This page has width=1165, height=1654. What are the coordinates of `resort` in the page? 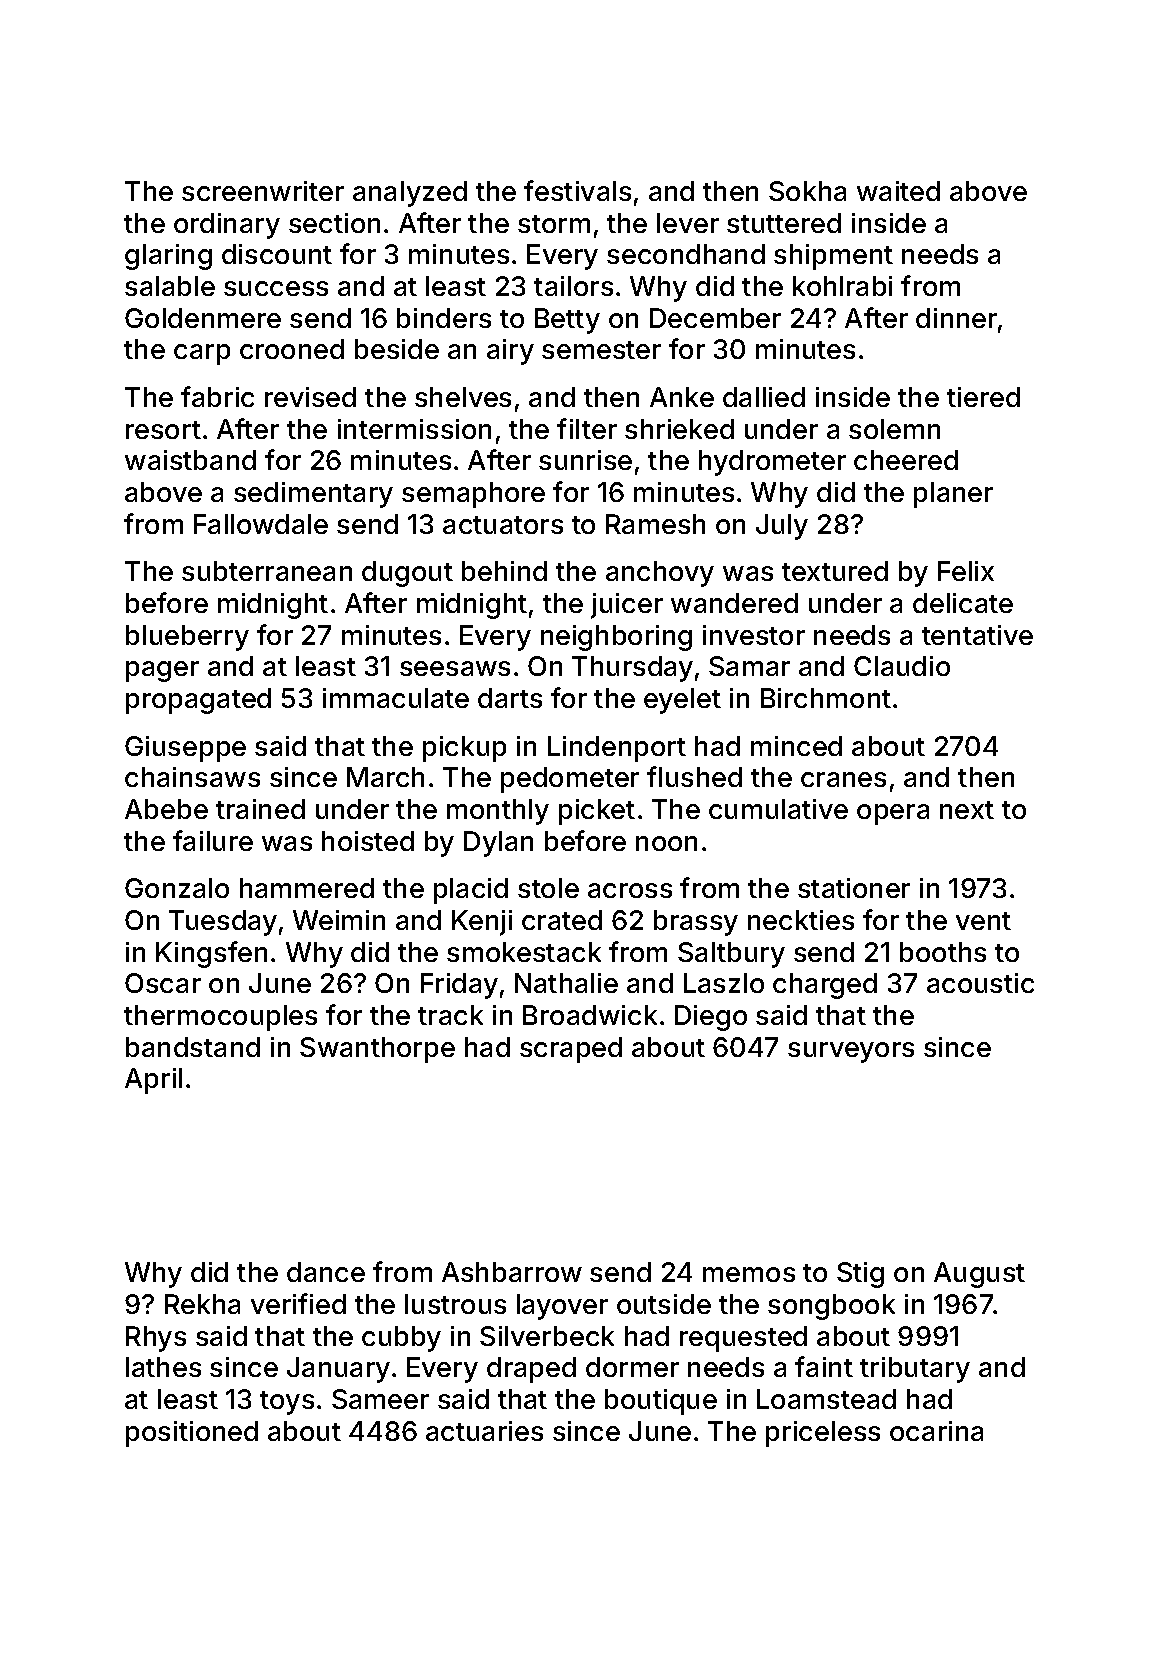 It's located at (163, 430).
